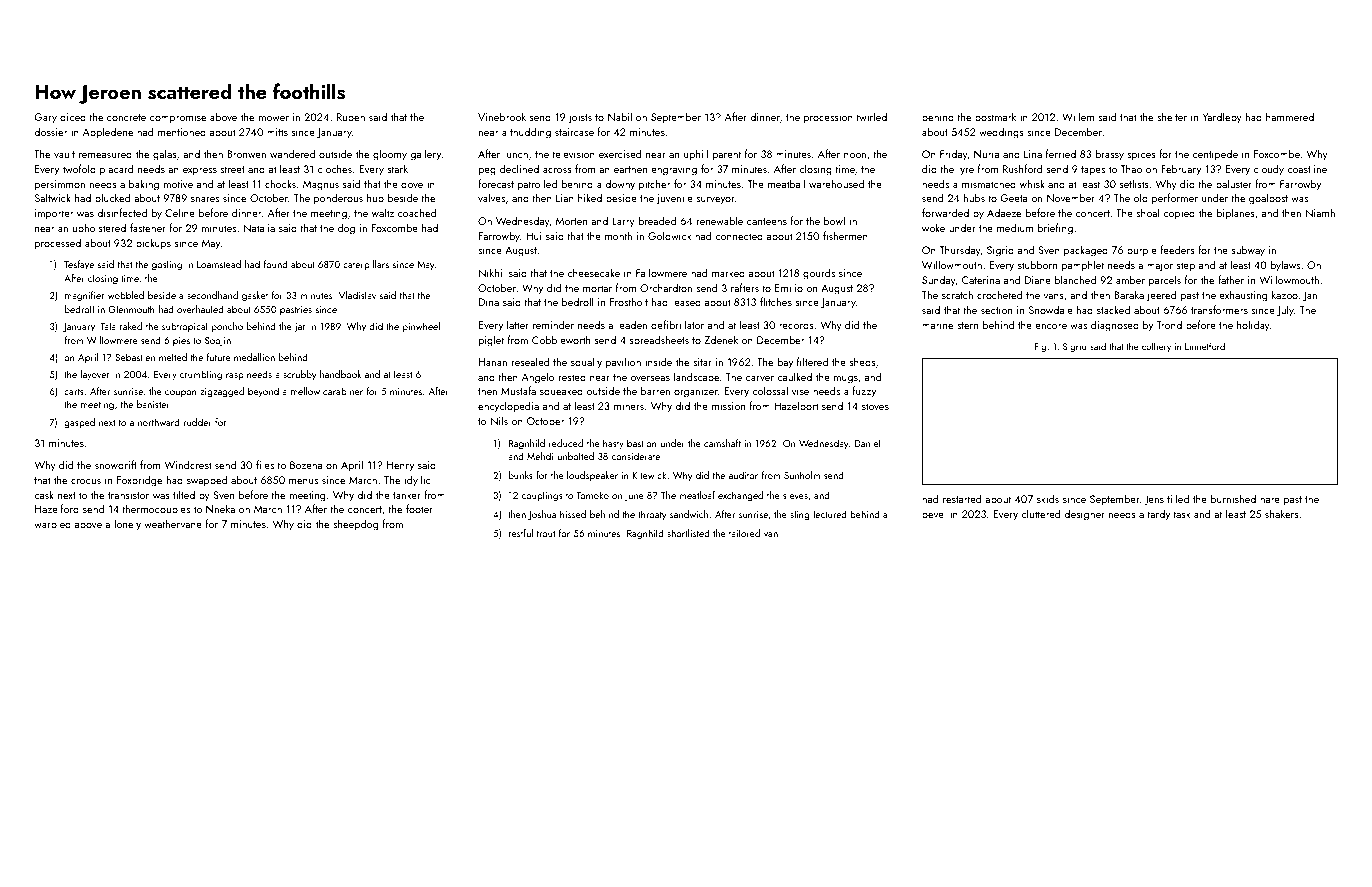  Describe the element at coordinates (875, 406) in the document. I see `stoves` at that location.
